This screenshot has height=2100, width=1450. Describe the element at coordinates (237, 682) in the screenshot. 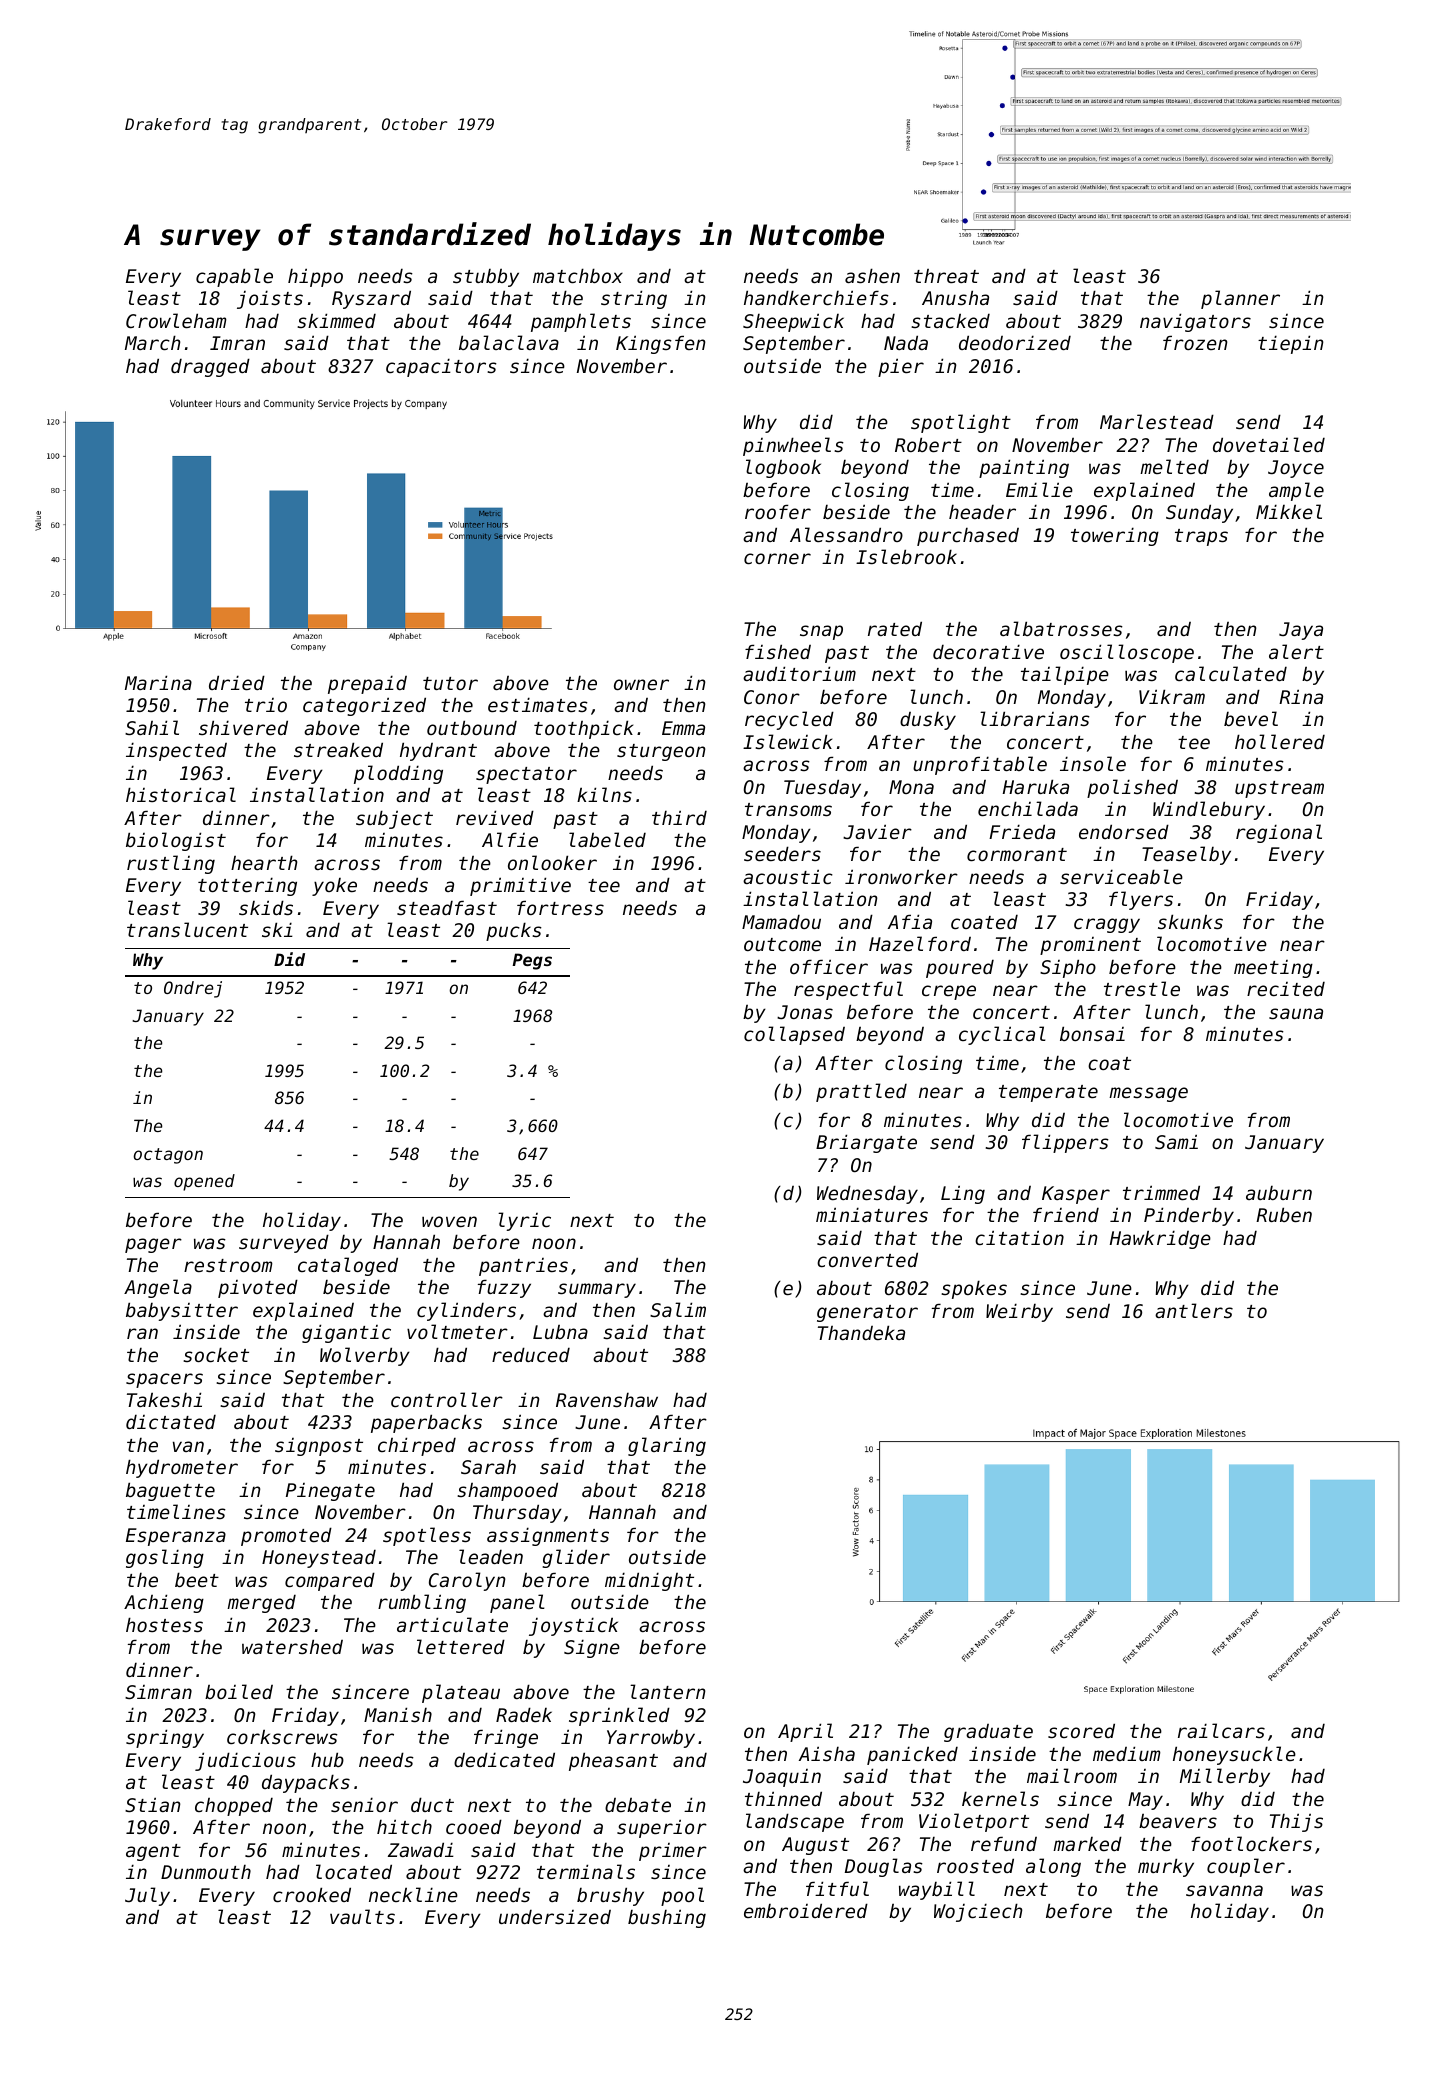

I see `dried` at that location.
